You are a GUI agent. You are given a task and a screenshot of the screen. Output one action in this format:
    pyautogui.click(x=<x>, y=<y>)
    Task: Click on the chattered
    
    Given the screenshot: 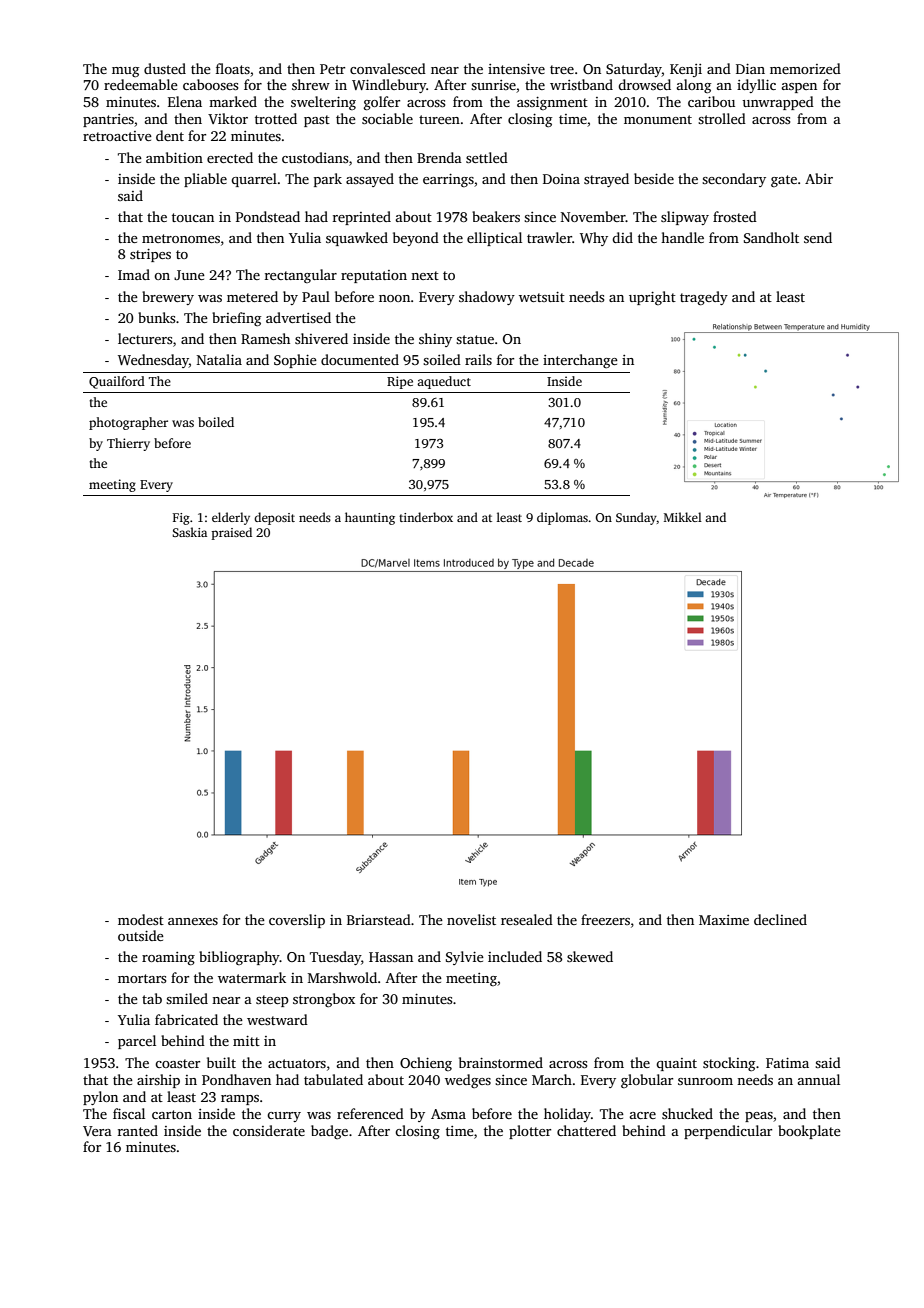 What is the action you would take?
    pyautogui.click(x=586, y=1130)
